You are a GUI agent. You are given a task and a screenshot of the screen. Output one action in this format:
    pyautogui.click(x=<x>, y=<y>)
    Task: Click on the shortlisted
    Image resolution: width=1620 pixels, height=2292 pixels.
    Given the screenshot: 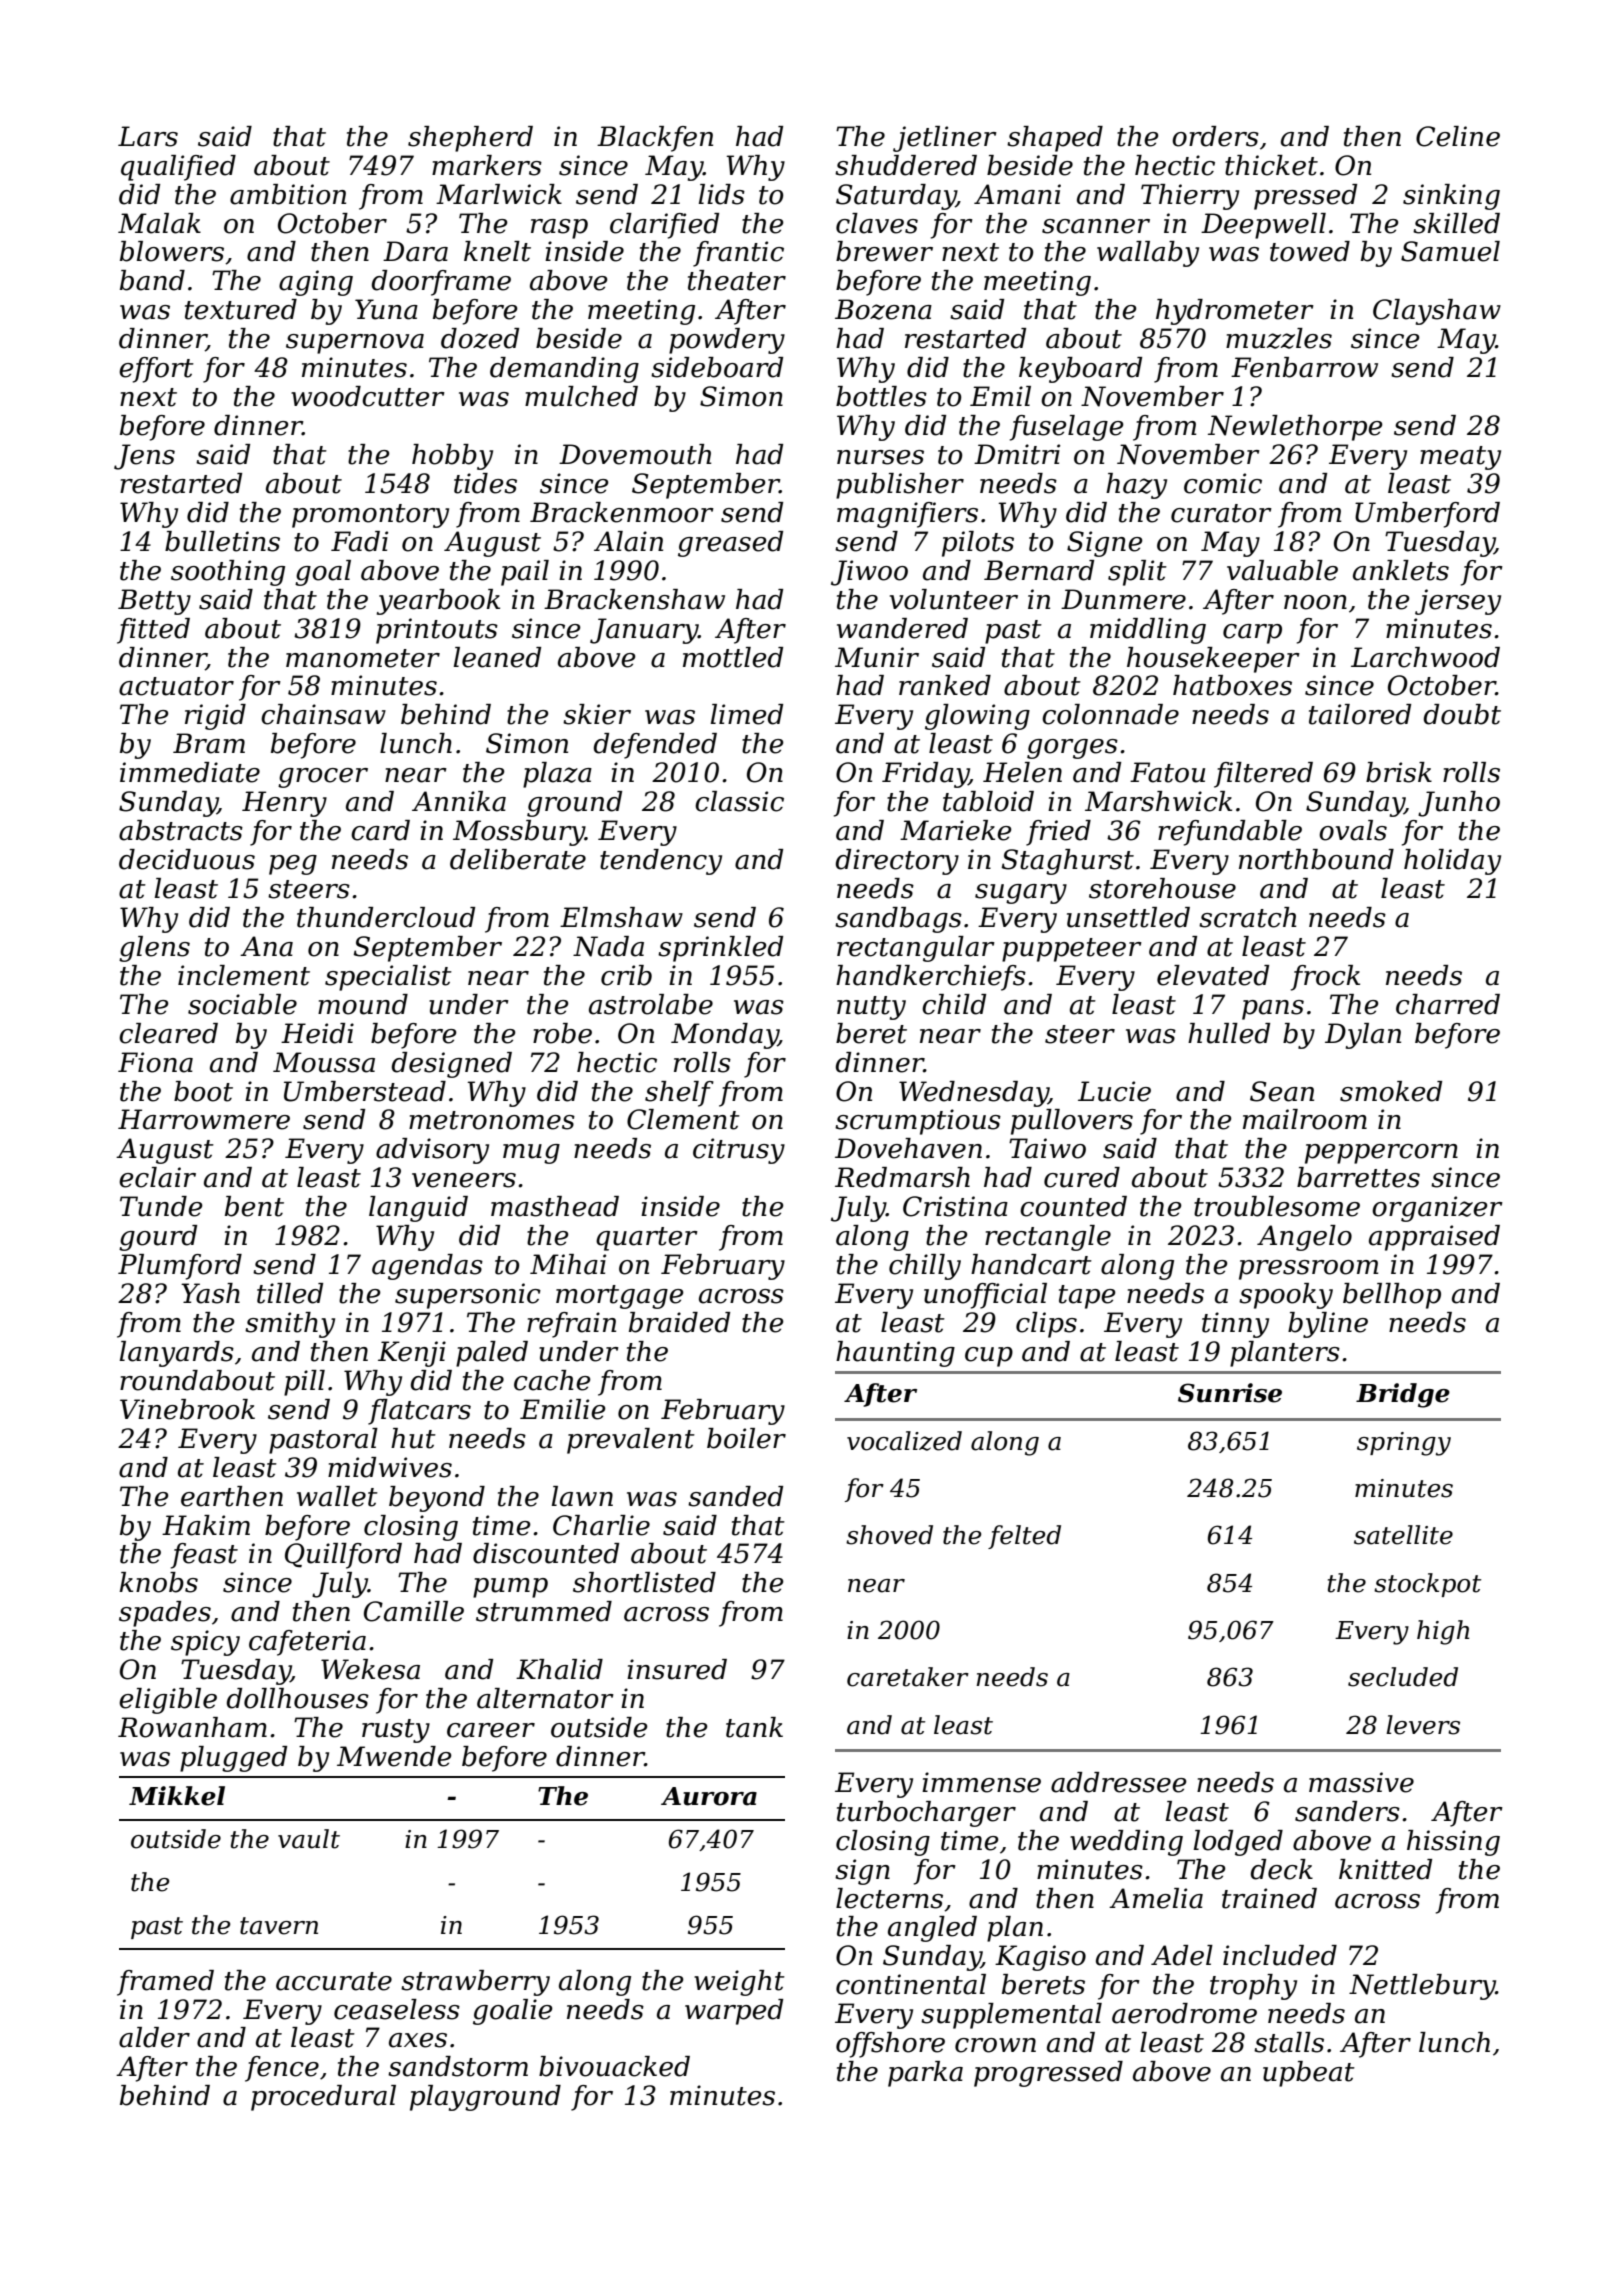 What is the action you would take?
    pyautogui.click(x=644, y=1582)
